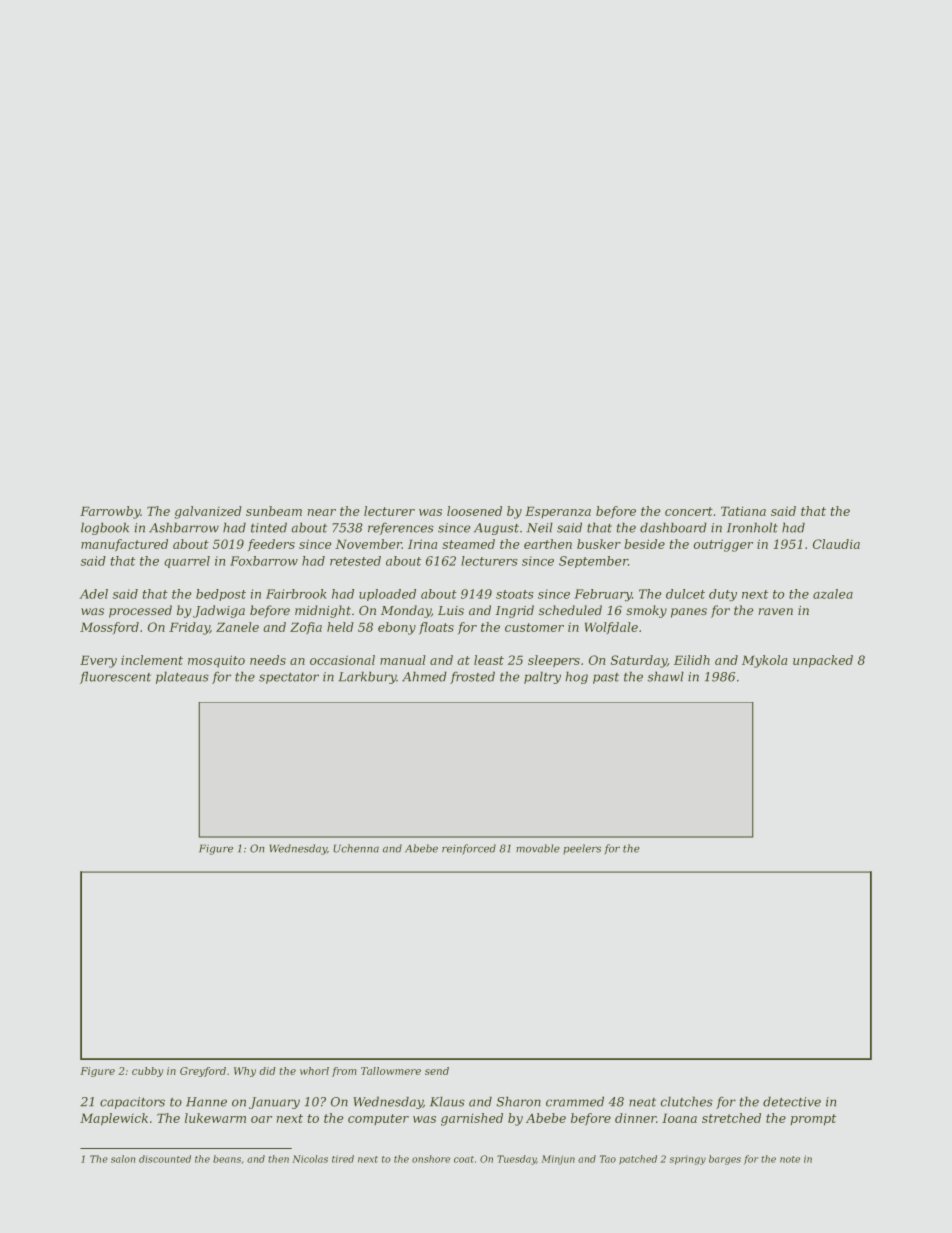  Describe the element at coordinates (836, 544) in the image. I see `Claudia` at that location.
